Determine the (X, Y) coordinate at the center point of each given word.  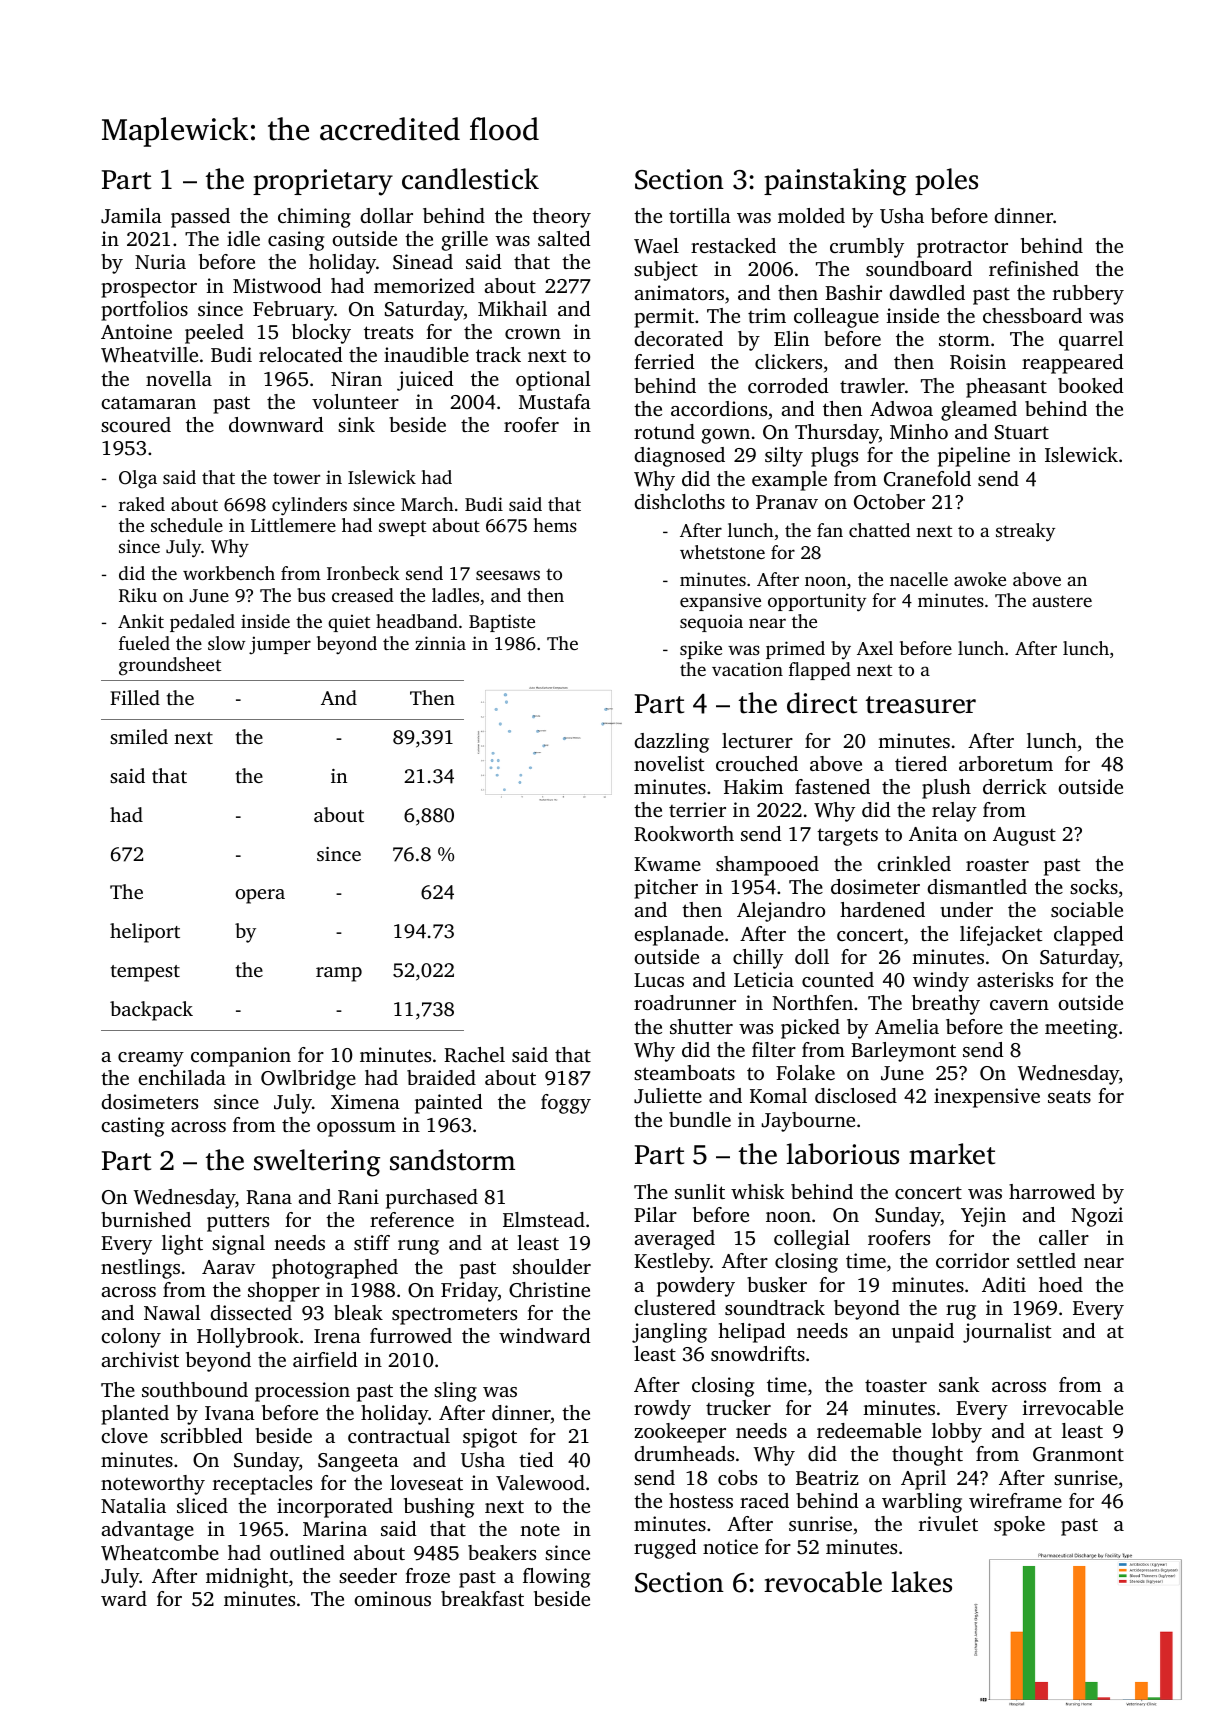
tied (536, 1459)
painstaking (835, 182)
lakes (921, 1582)
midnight (247, 1578)
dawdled (927, 292)
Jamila (131, 216)
